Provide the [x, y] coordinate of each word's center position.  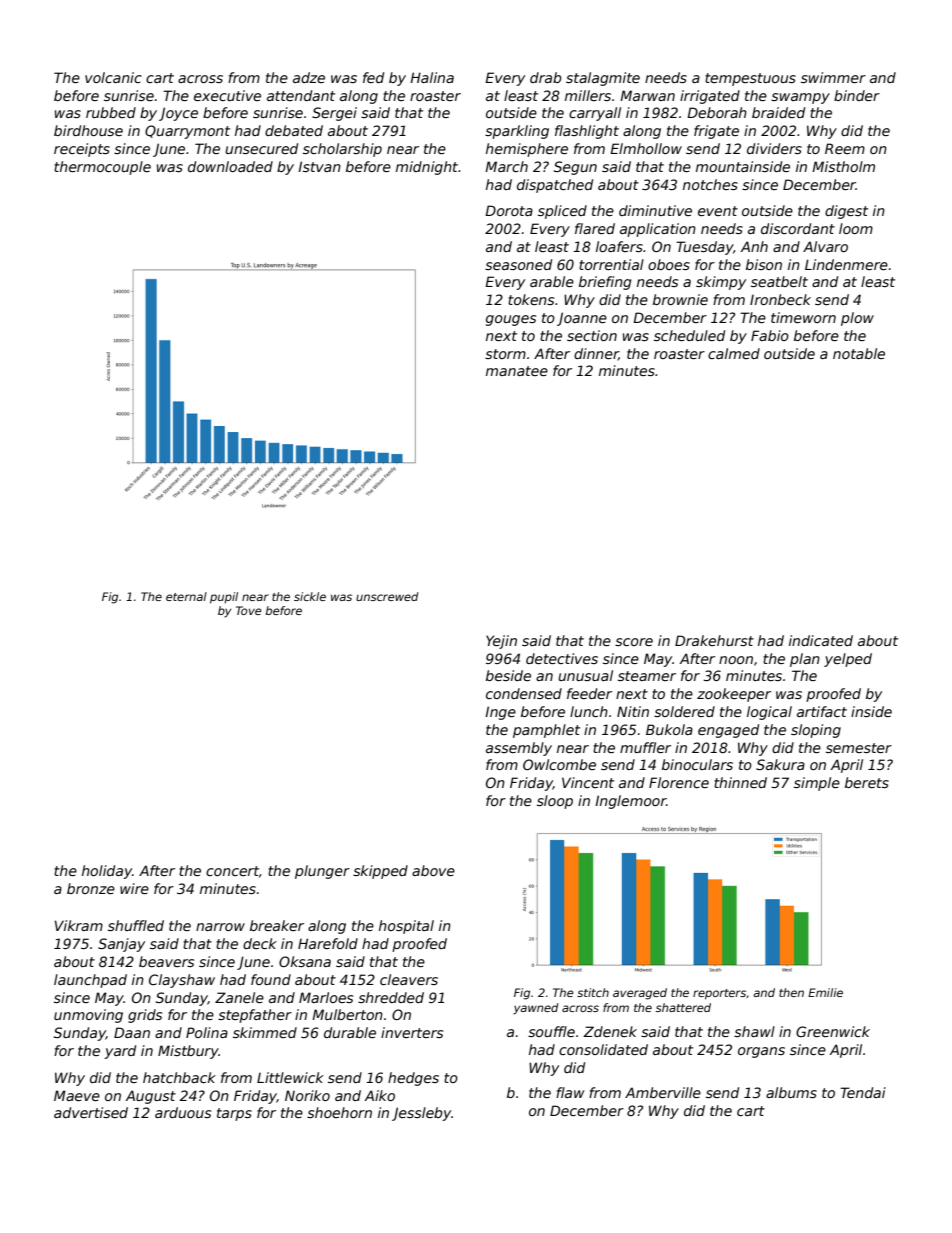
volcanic [113, 77]
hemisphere [527, 150]
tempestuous [750, 79]
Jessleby [421, 1114]
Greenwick [833, 1031]
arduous [183, 1112]
